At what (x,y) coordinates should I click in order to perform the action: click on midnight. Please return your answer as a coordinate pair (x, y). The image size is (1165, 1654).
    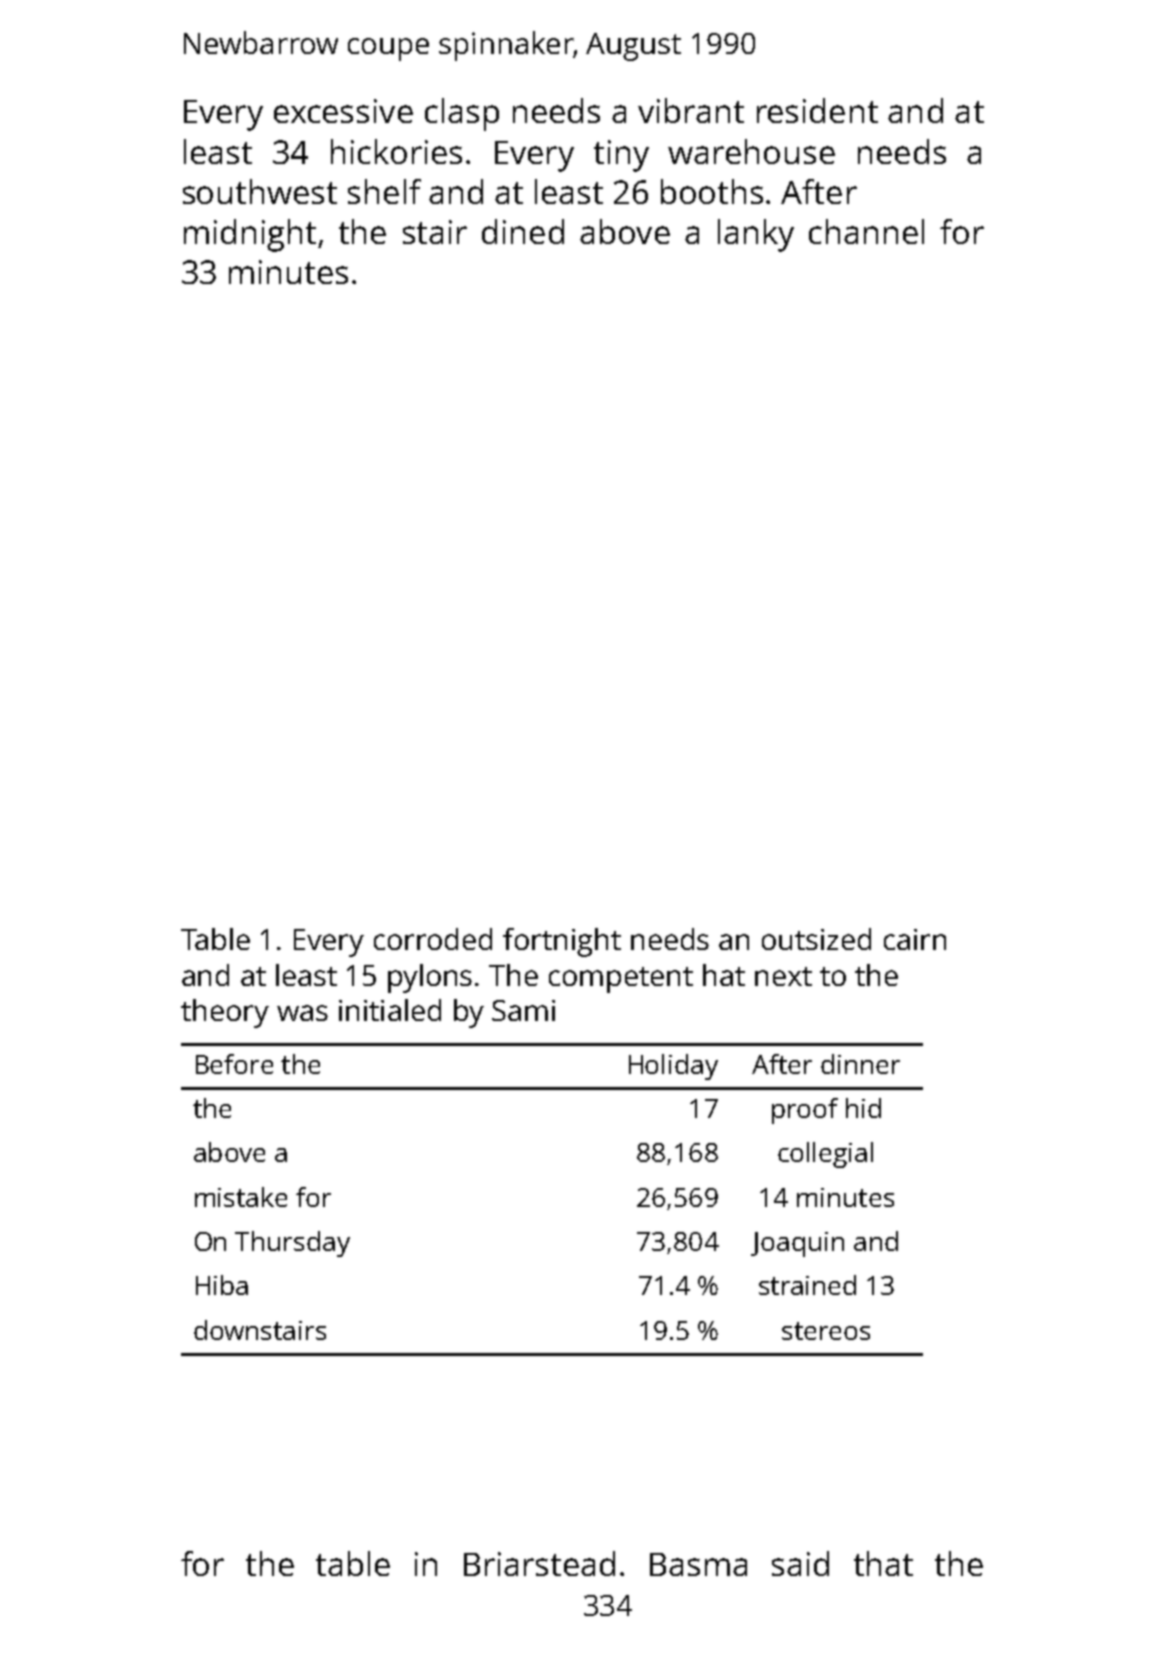
    Looking at the image, I should click on (250, 235).
